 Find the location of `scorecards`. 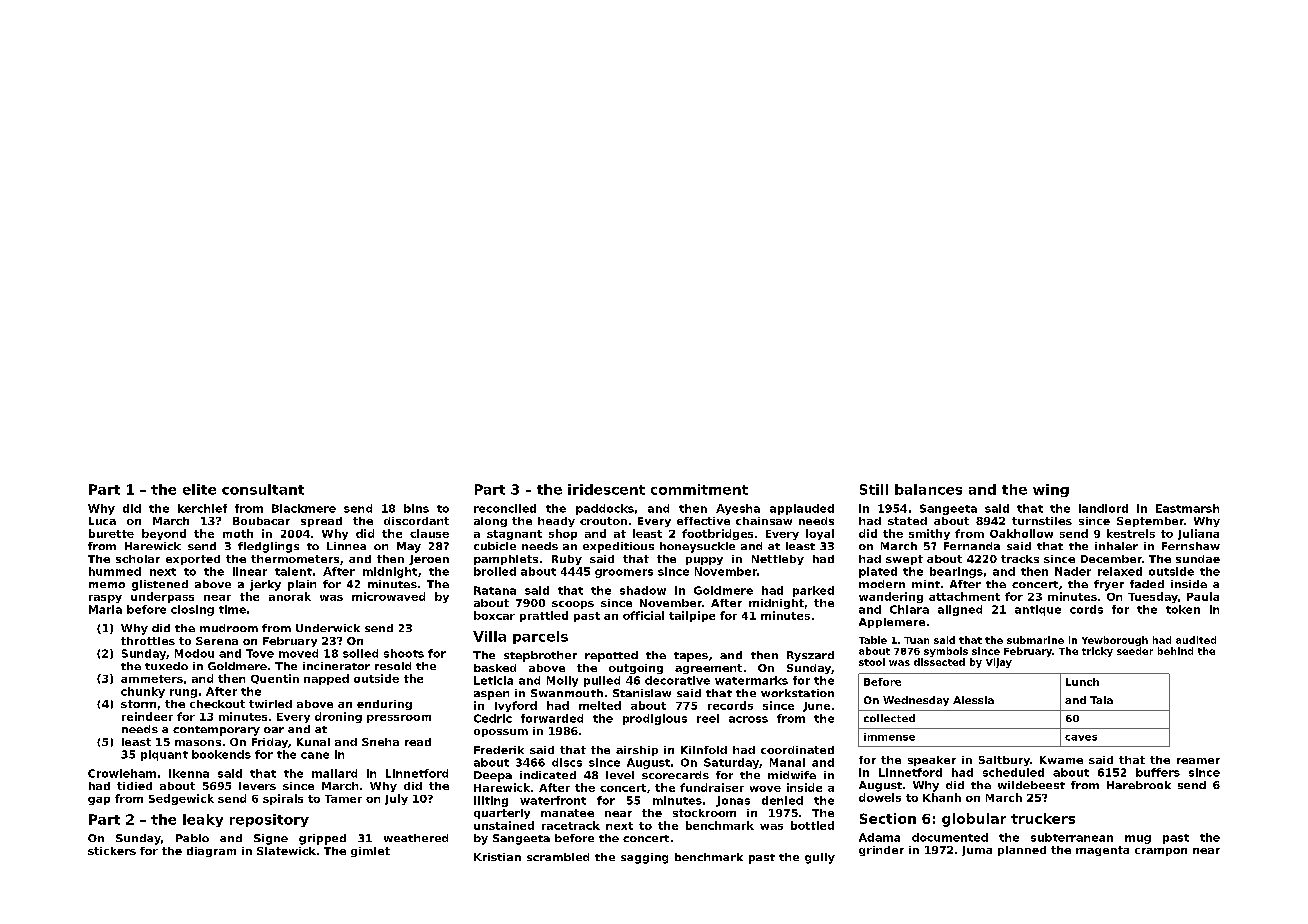

scorecards is located at coordinates (675, 775).
